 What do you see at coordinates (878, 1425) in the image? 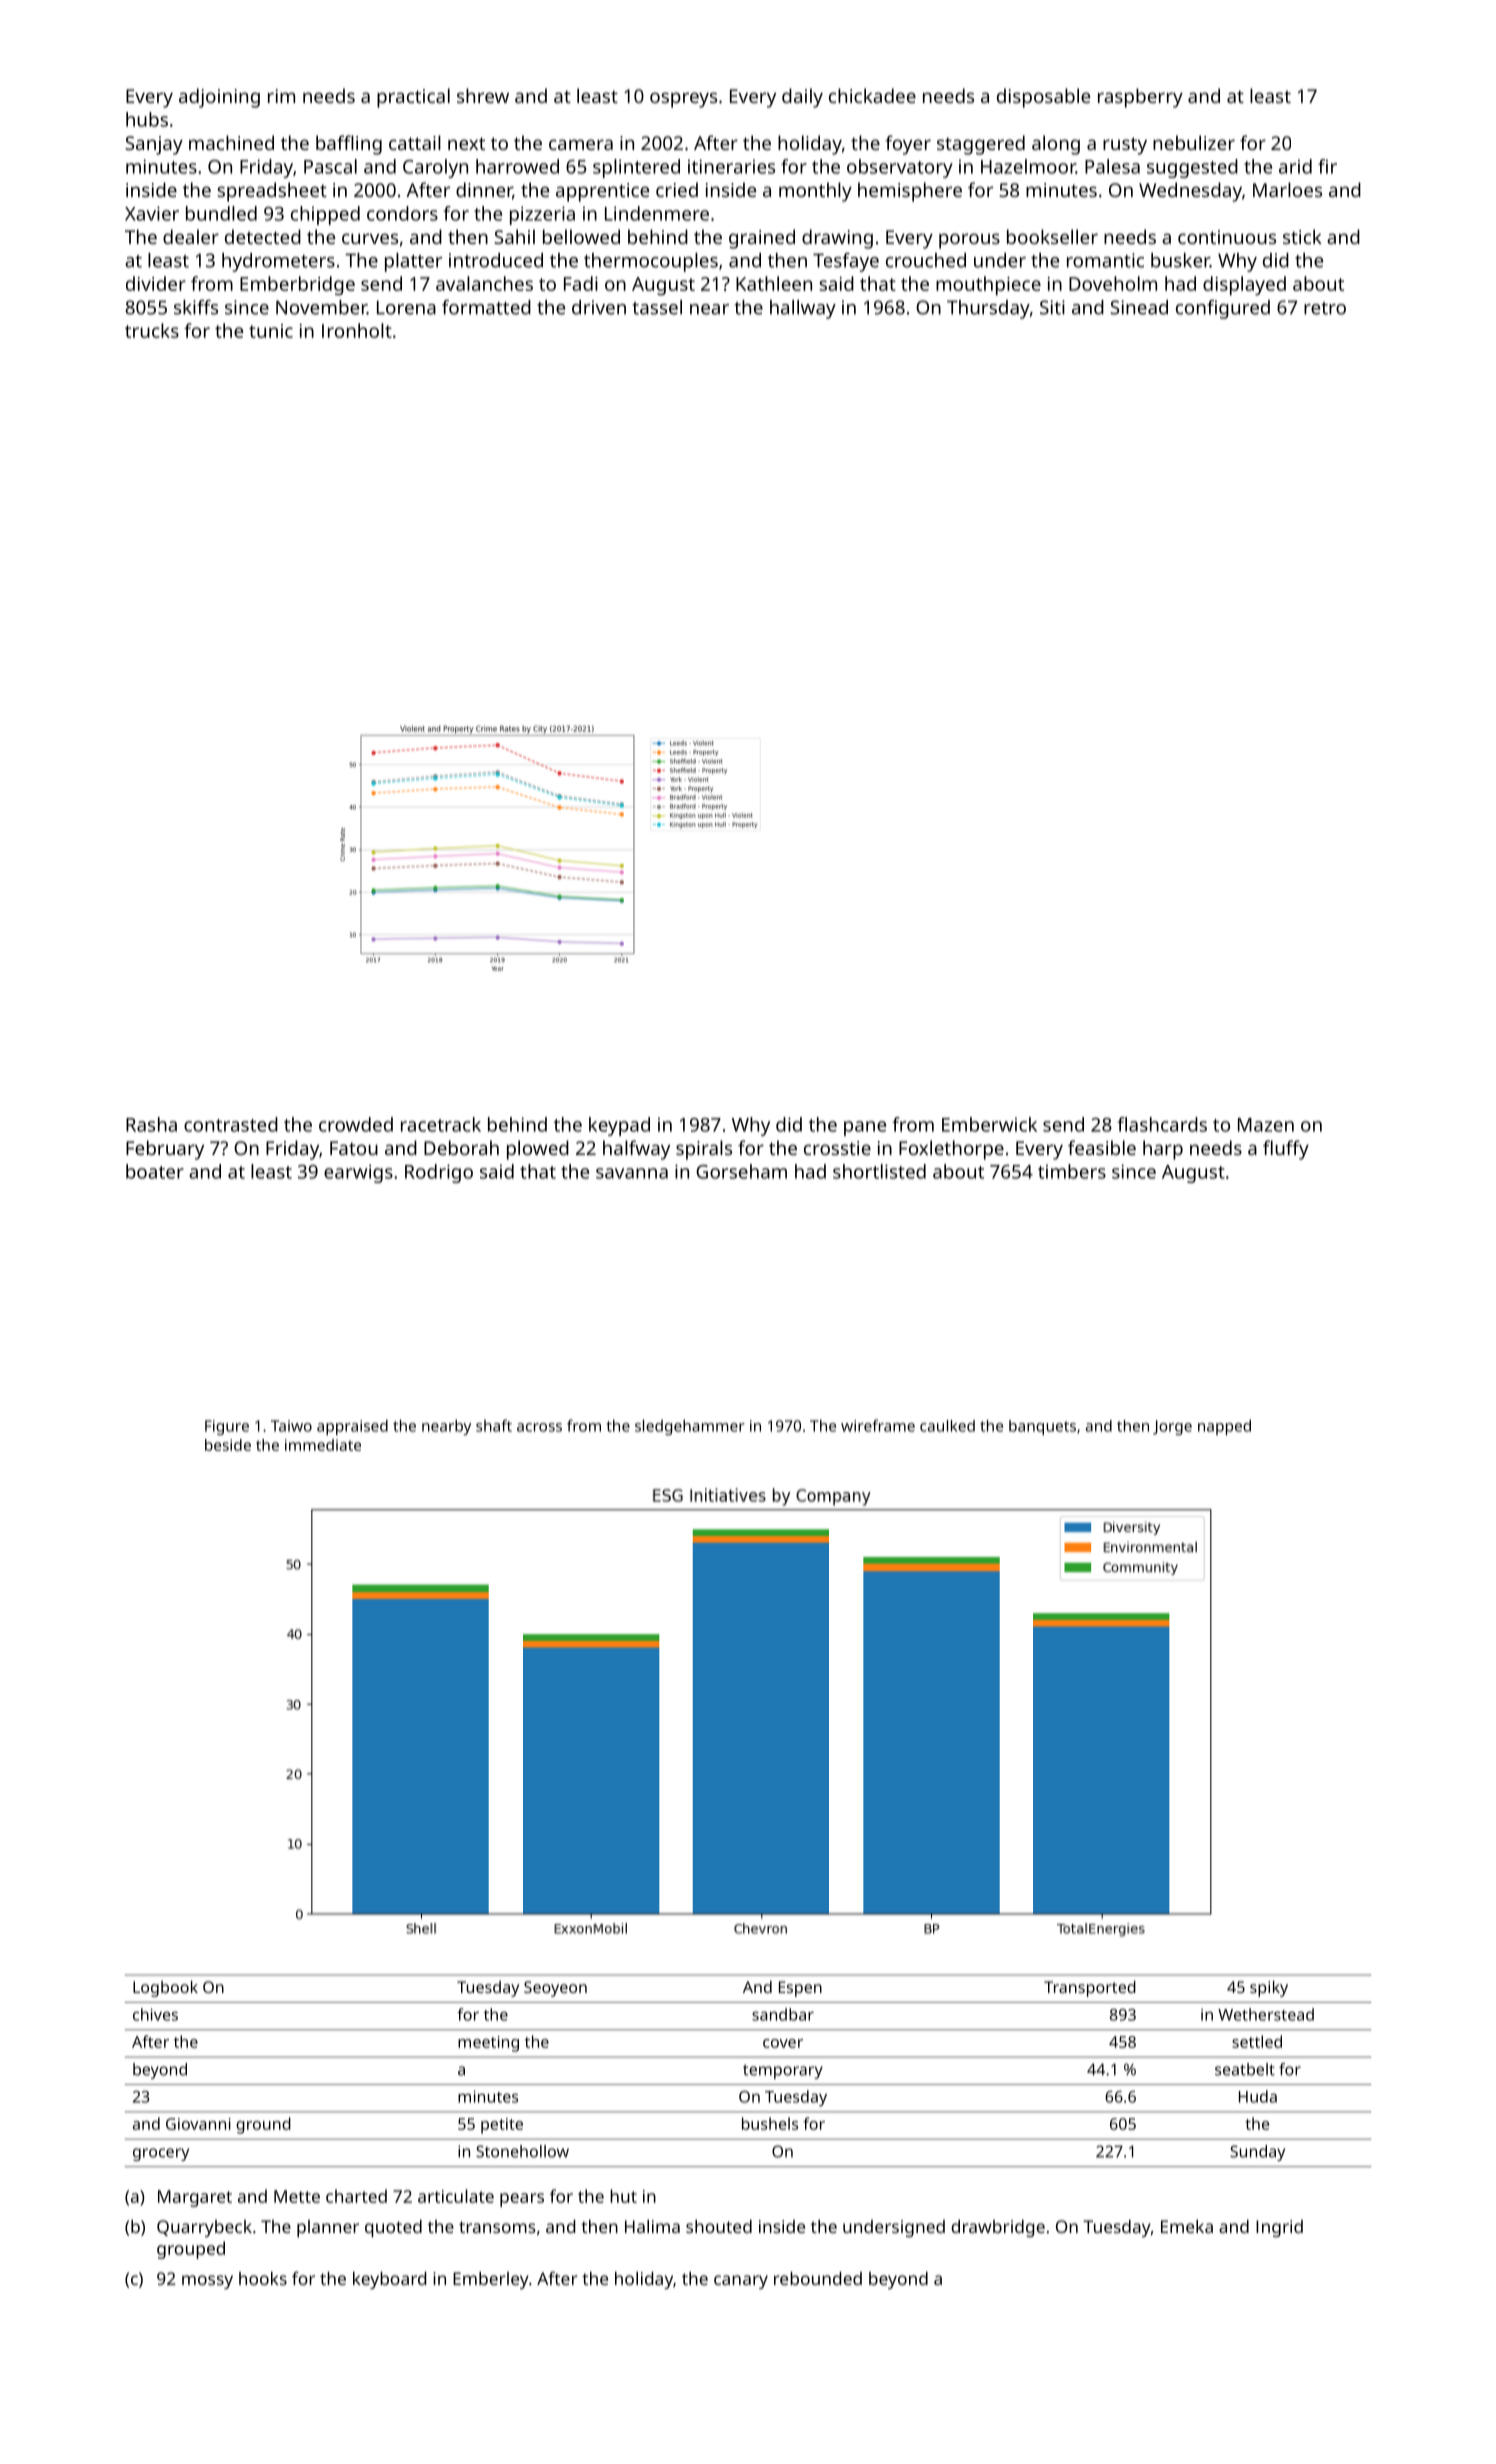
I see `wireframe` at bounding box center [878, 1425].
